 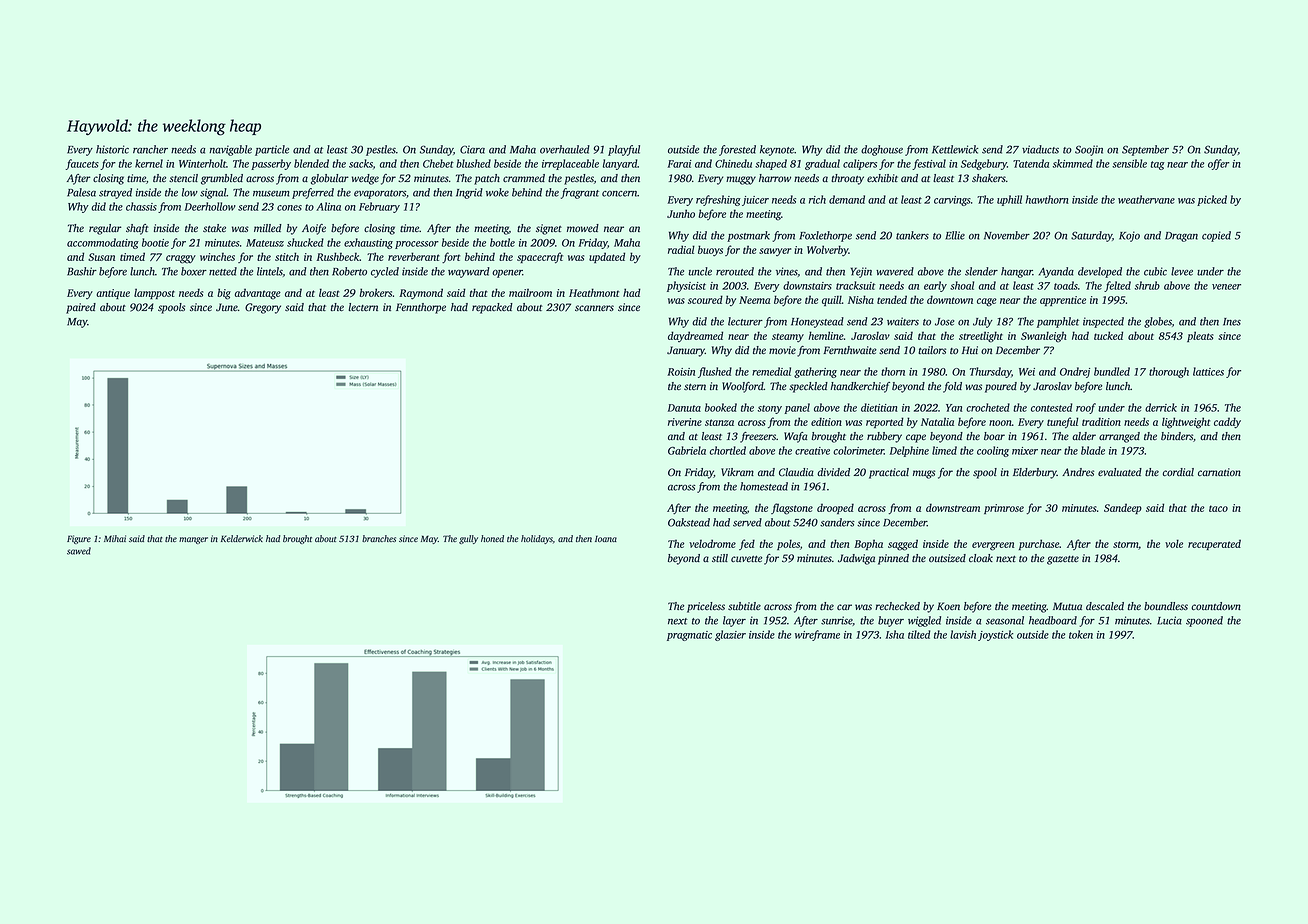 What do you see at coordinates (1063, 560) in the screenshot?
I see `gazette` at bounding box center [1063, 560].
